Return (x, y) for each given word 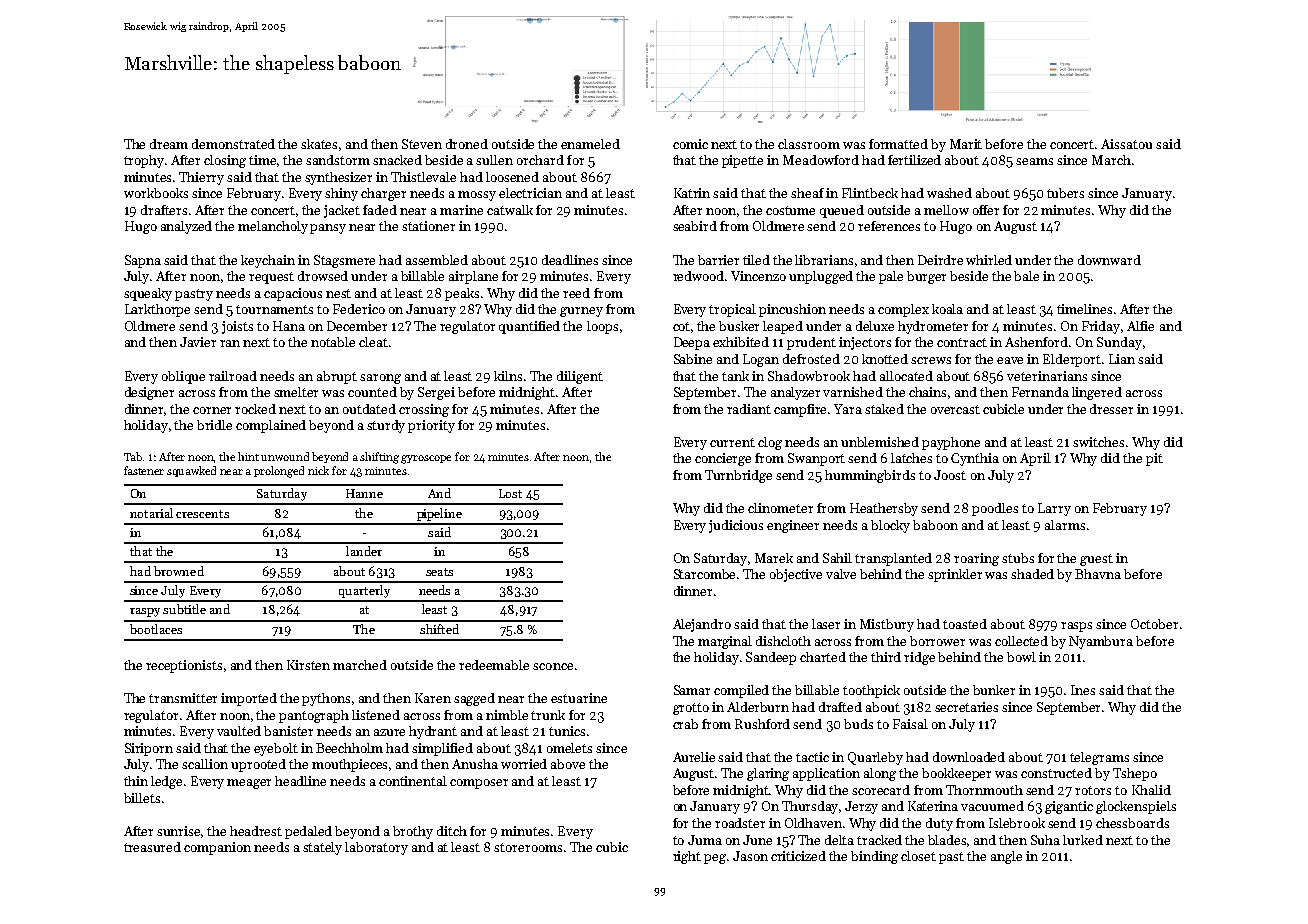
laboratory (376, 848)
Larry (1054, 509)
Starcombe (704, 574)
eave (1010, 360)
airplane (473, 277)
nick (318, 470)
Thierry (201, 178)
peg (715, 859)
